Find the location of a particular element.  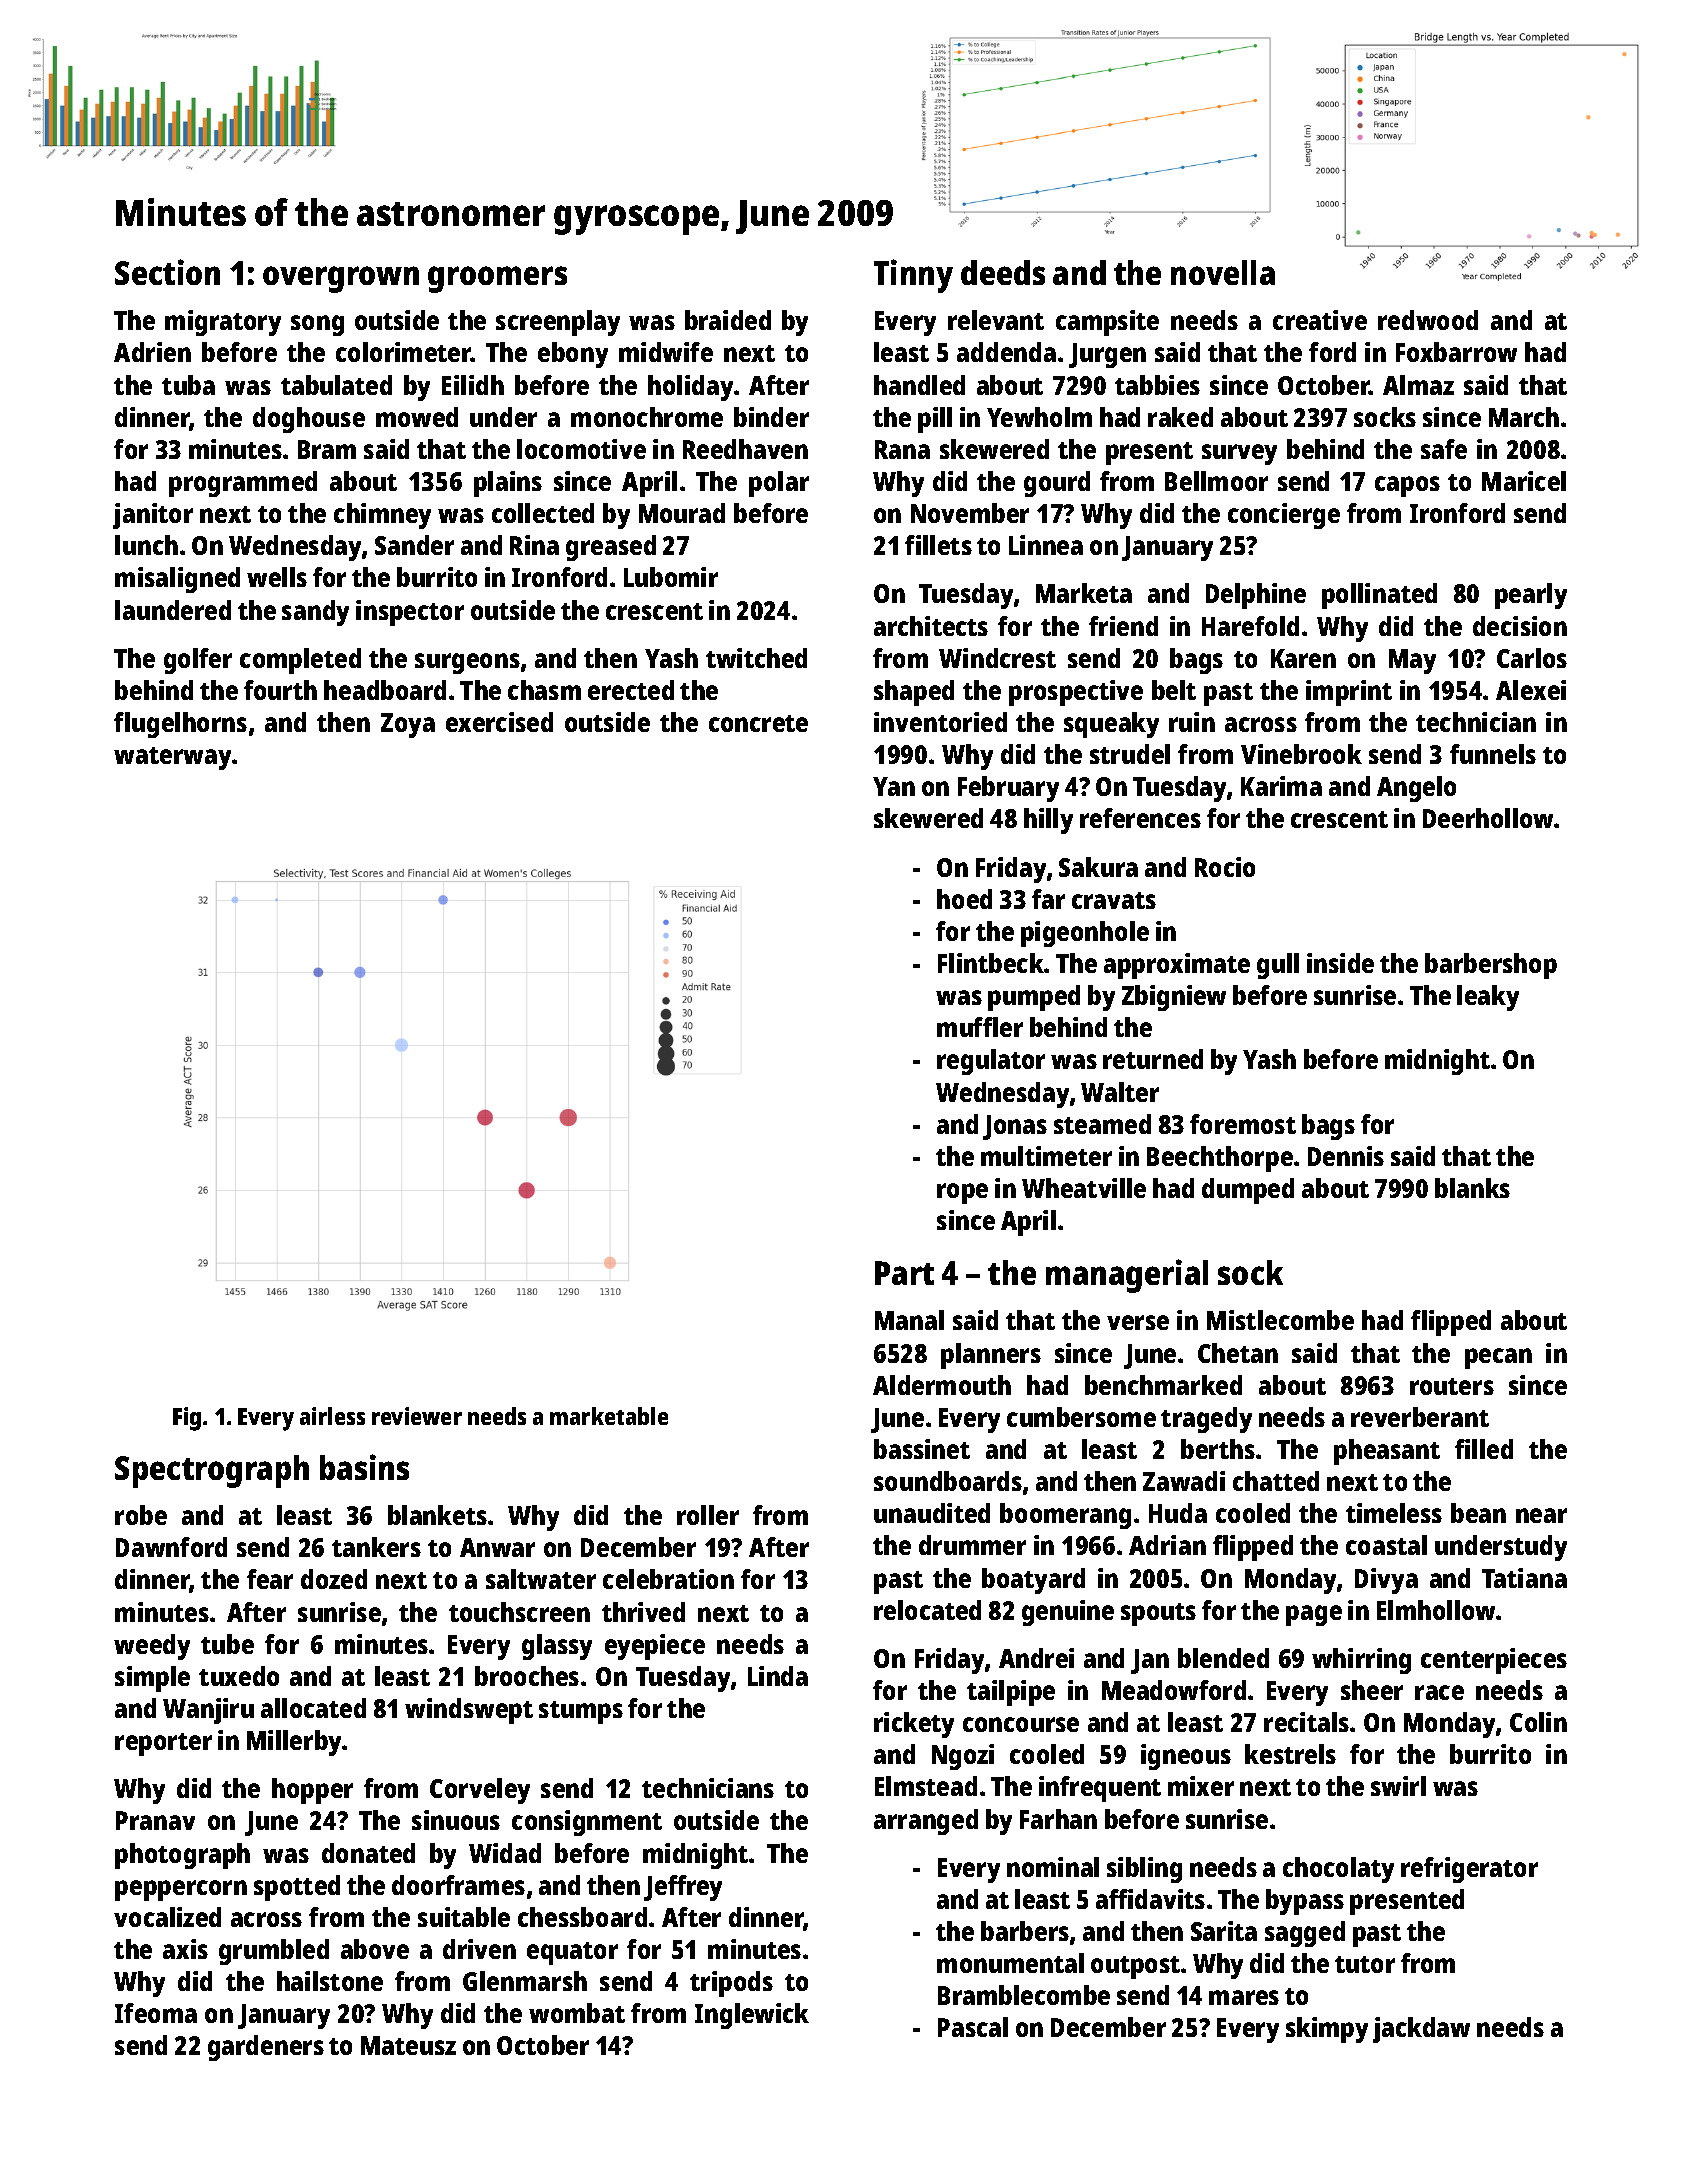

redwood is located at coordinates (1428, 320).
